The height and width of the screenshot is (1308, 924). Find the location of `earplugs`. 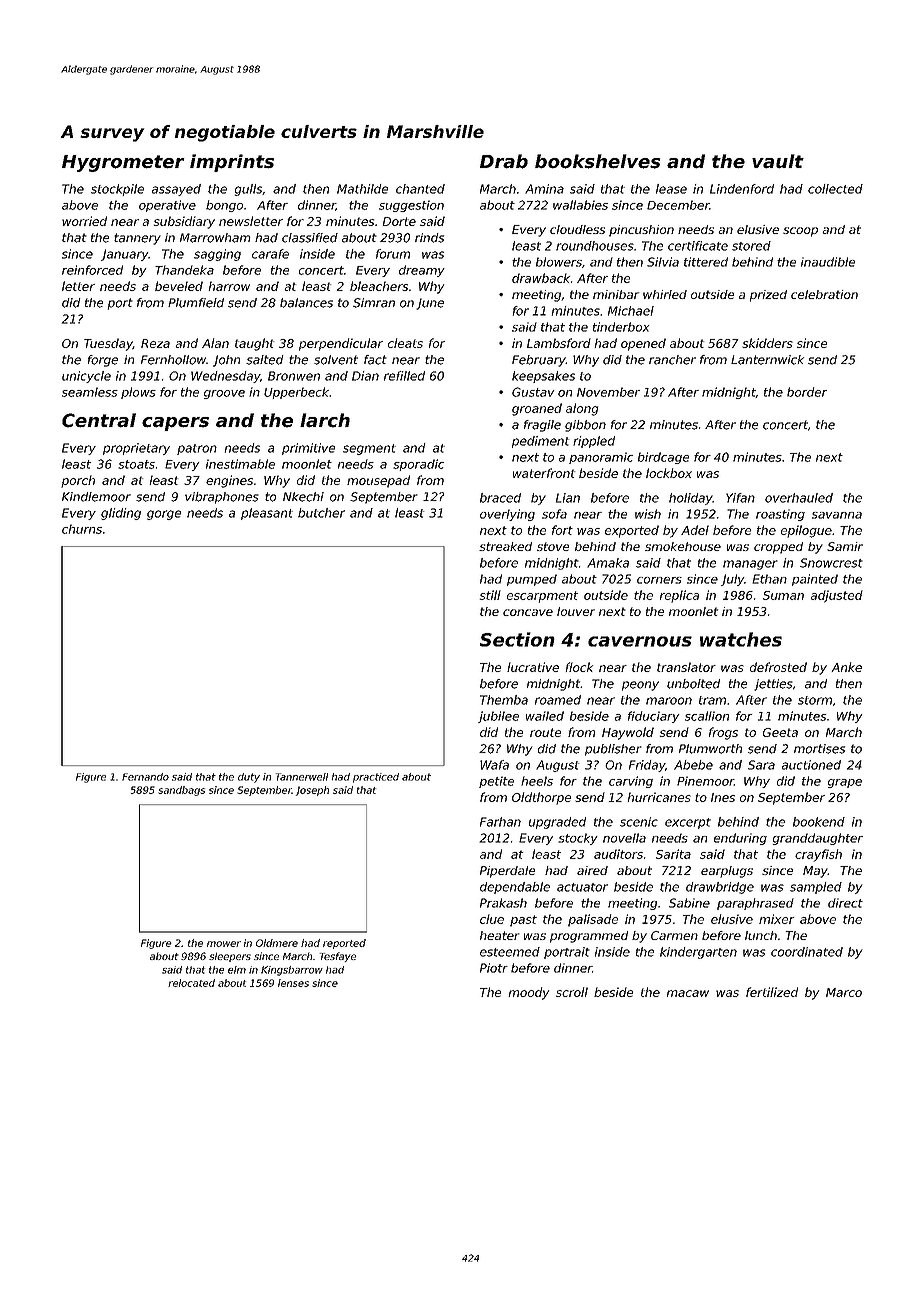

earplugs is located at coordinates (727, 872).
